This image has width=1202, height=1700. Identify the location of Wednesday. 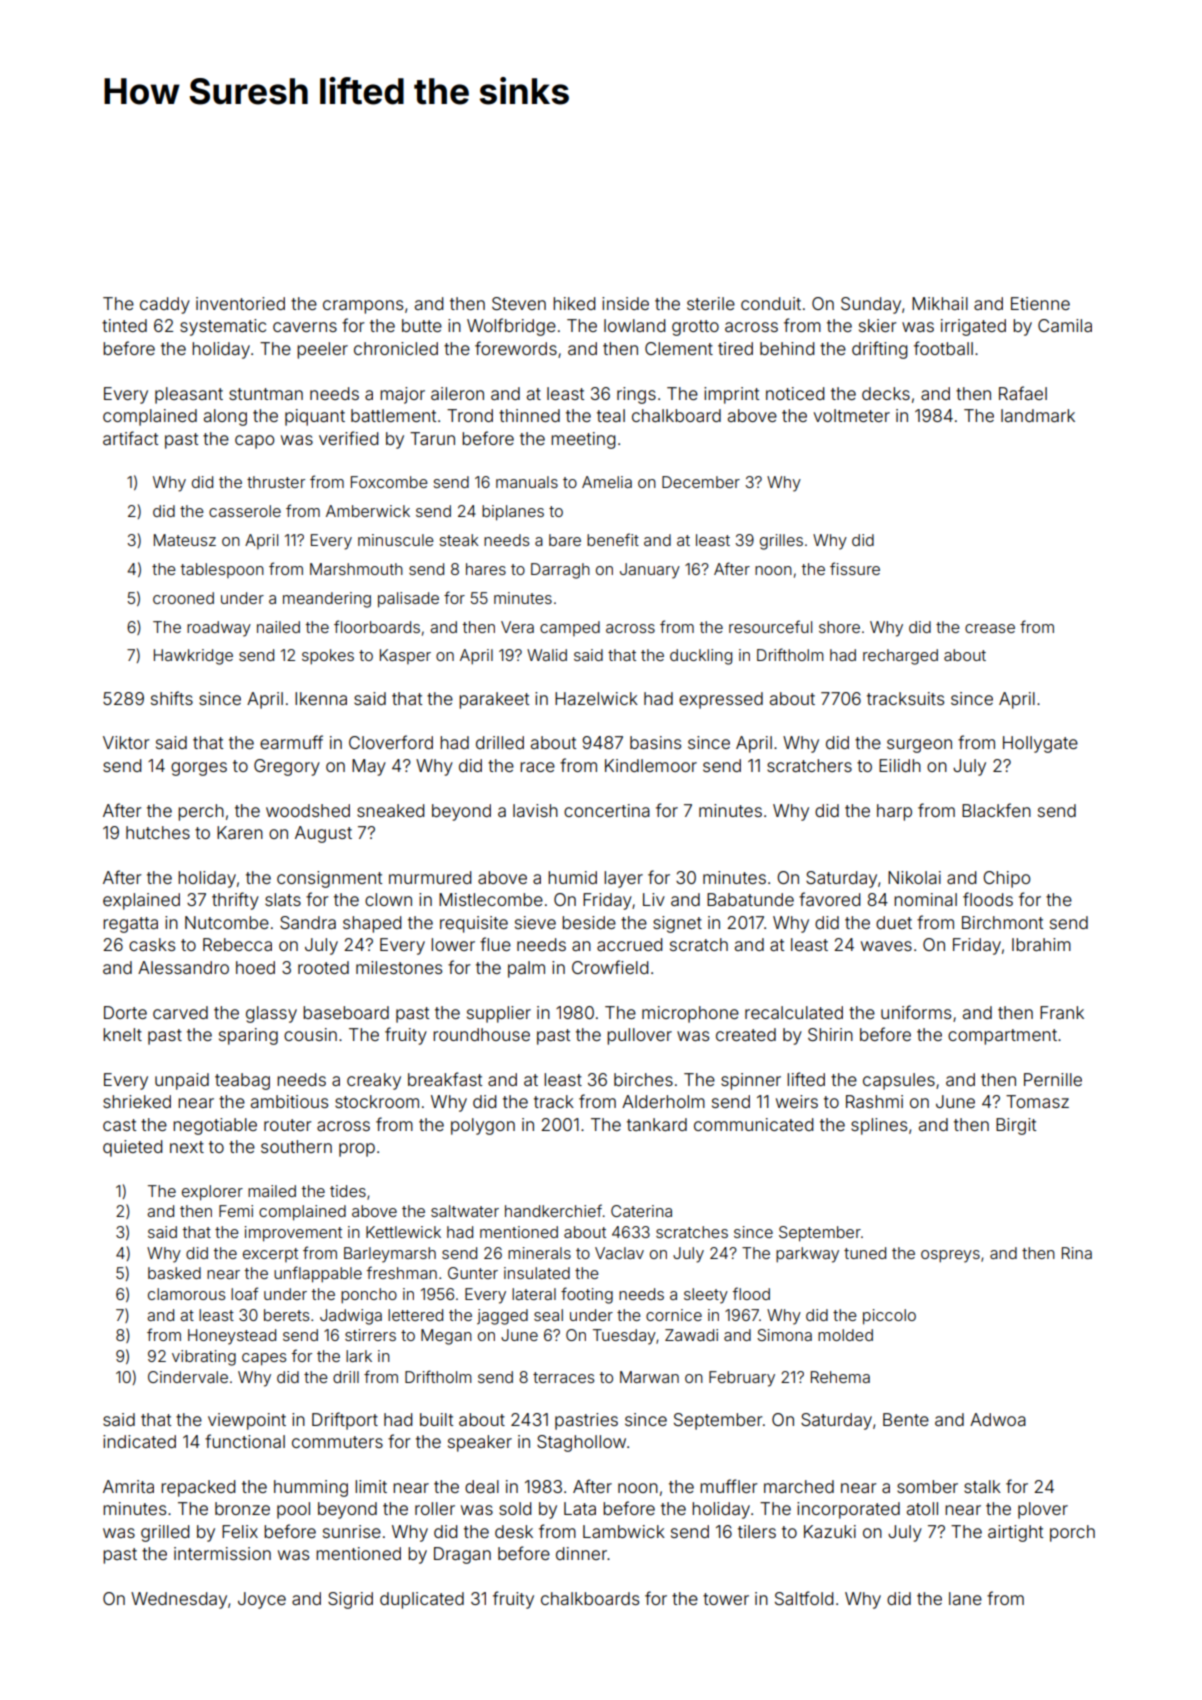
(179, 1600).
